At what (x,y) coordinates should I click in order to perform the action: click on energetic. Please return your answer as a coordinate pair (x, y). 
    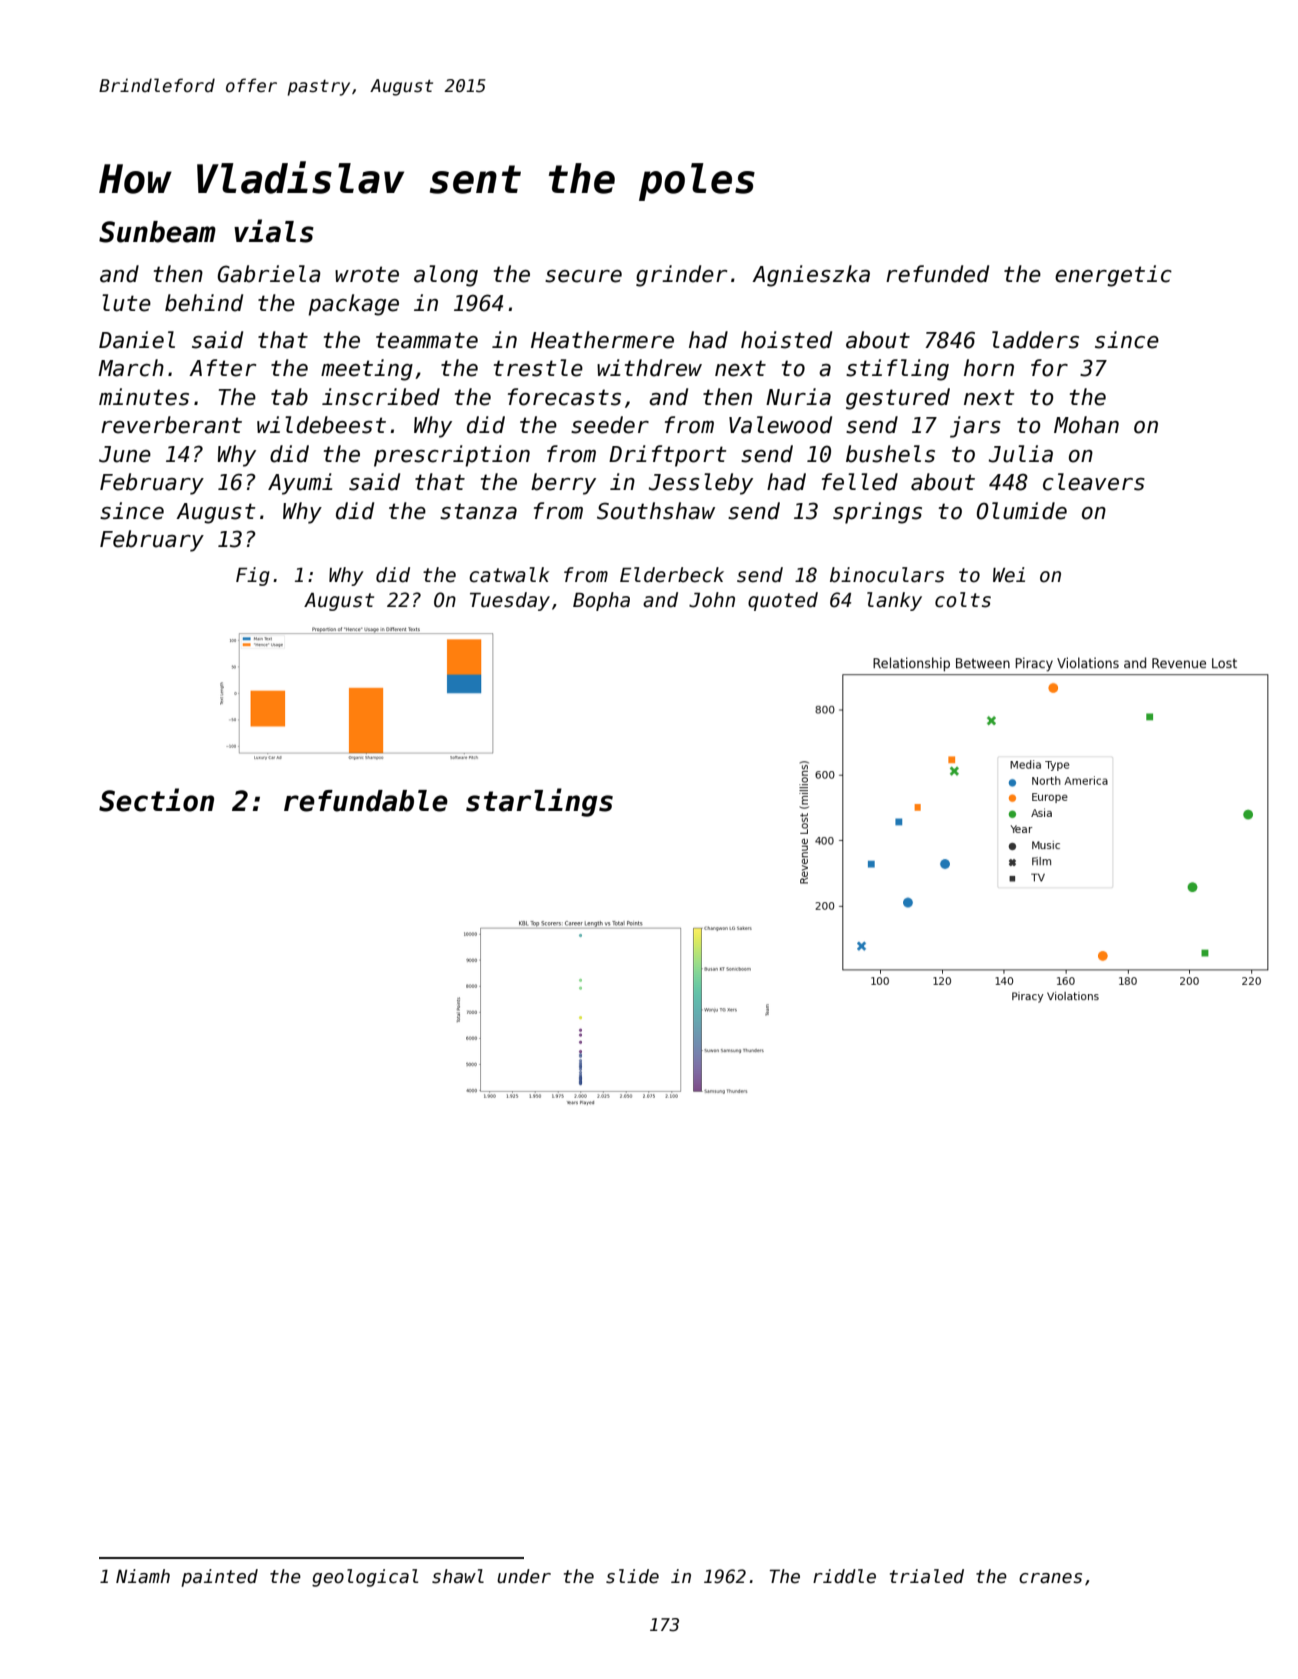
    Looking at the image, I should click on (1113, 276).
